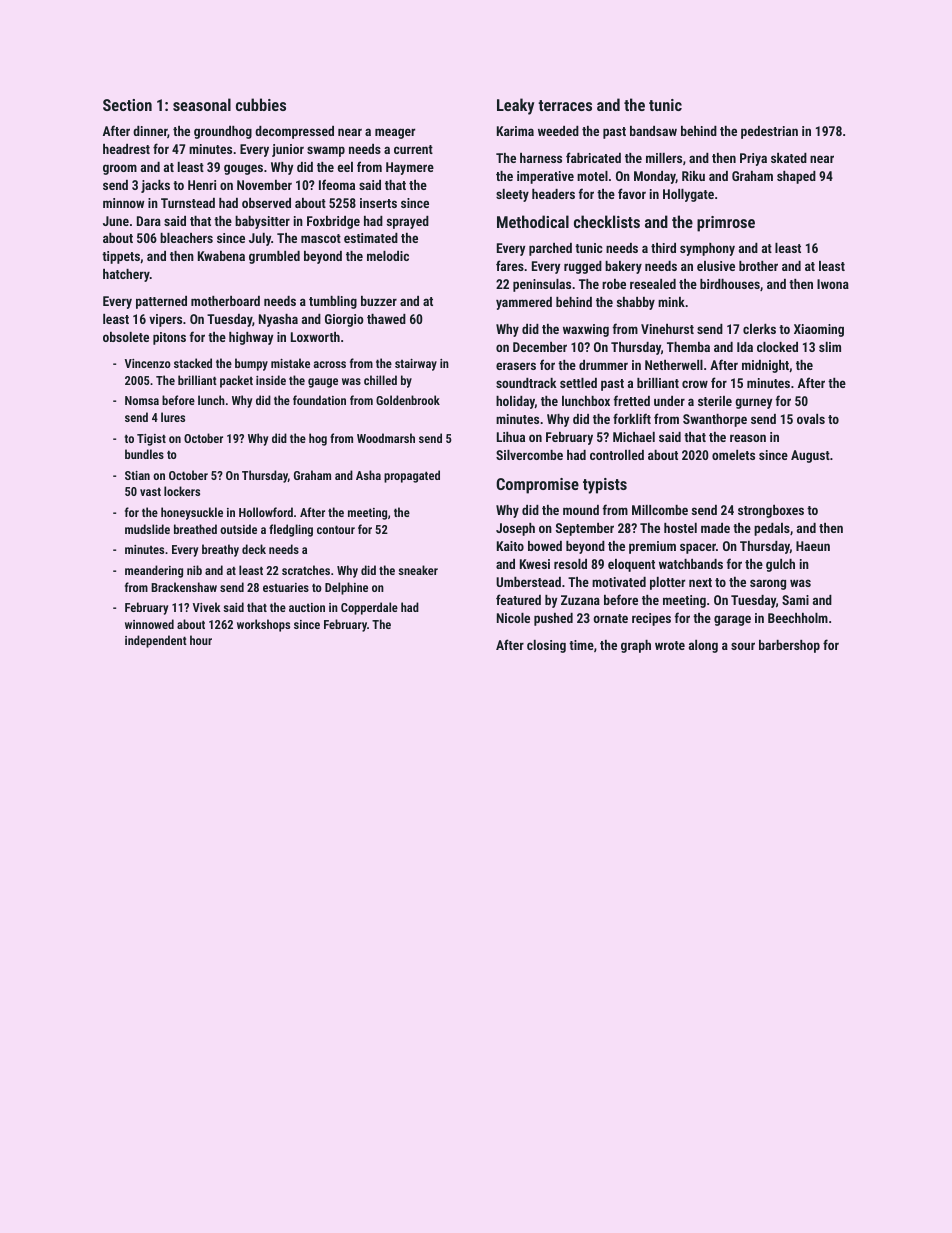  What do you see at coordinates (529, 455) in the document?
I see `Silvercombe` at bounding box center [529, 455].
